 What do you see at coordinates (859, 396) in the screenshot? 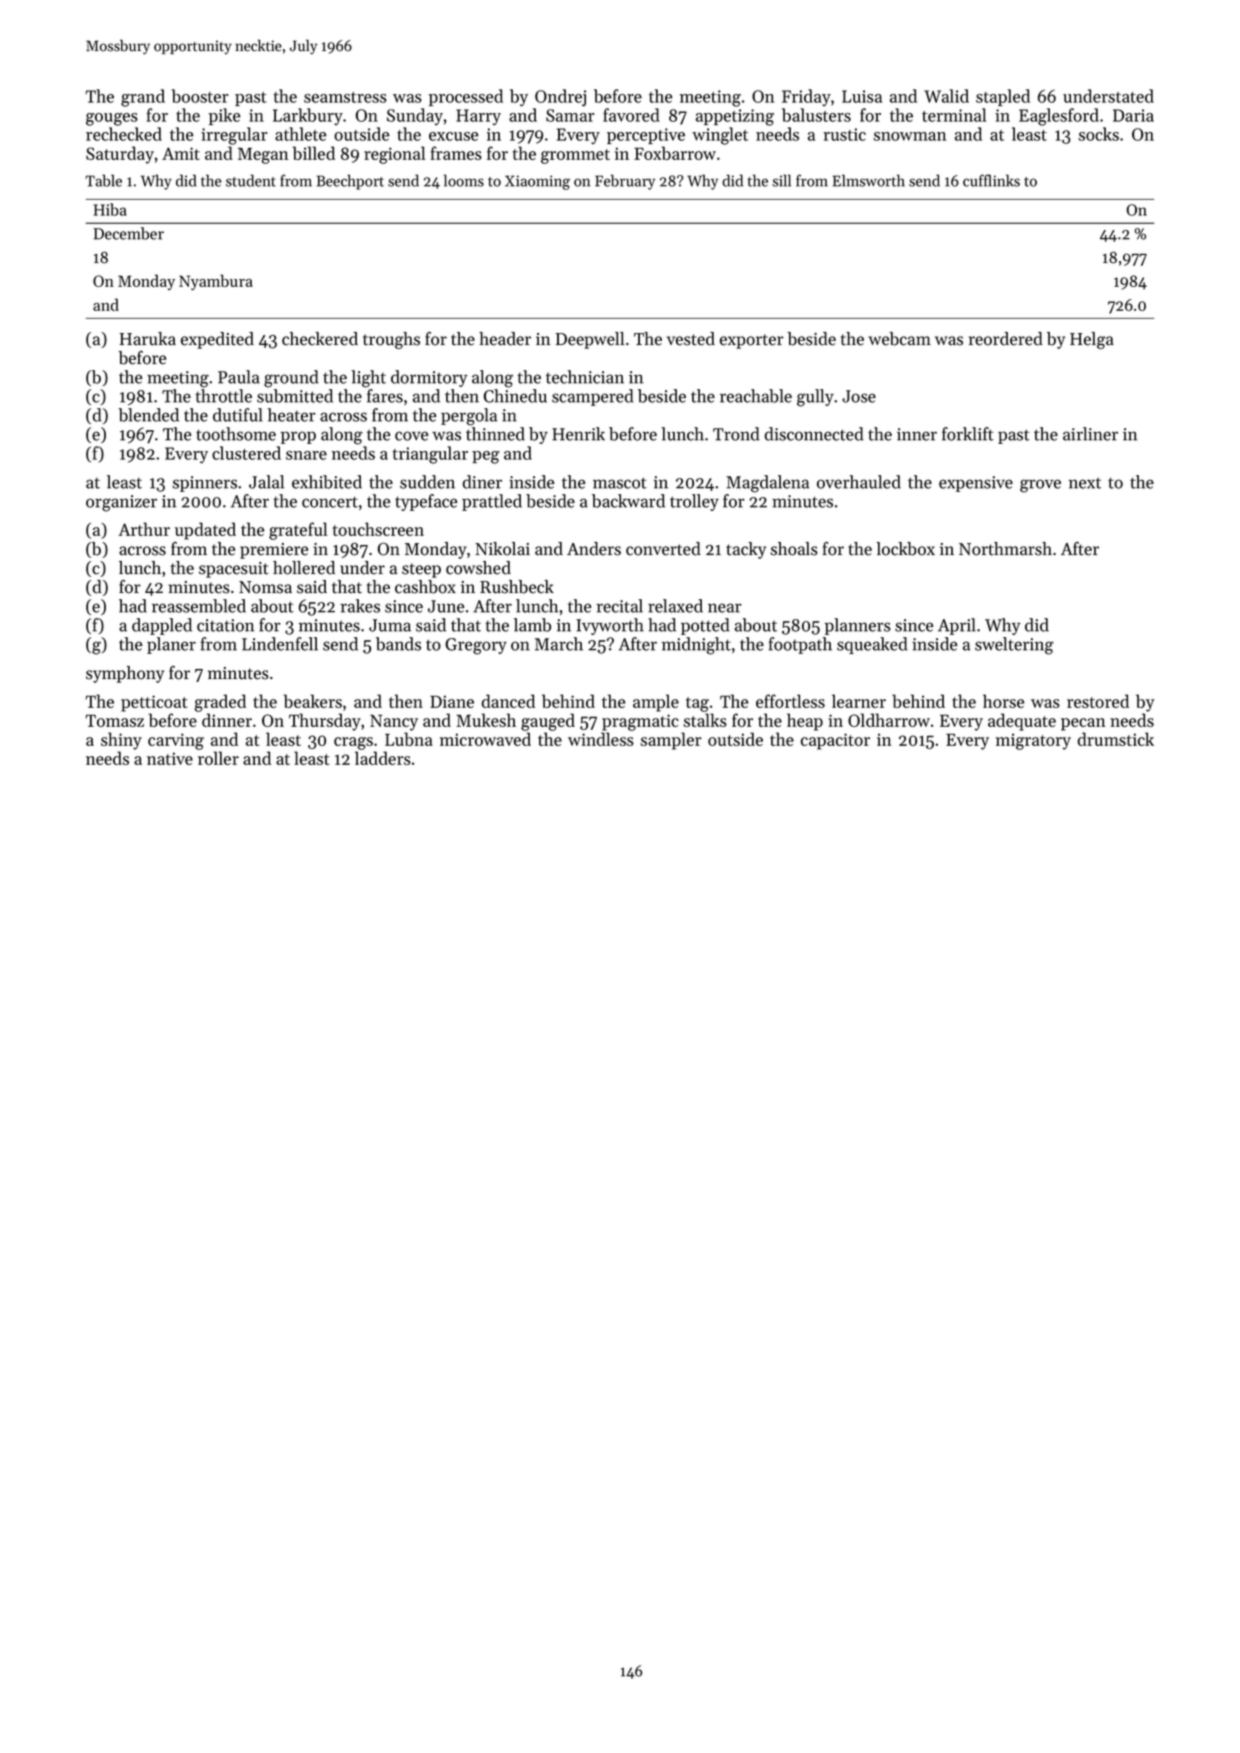
I see `Jose` at bounding box center [859, 396].
